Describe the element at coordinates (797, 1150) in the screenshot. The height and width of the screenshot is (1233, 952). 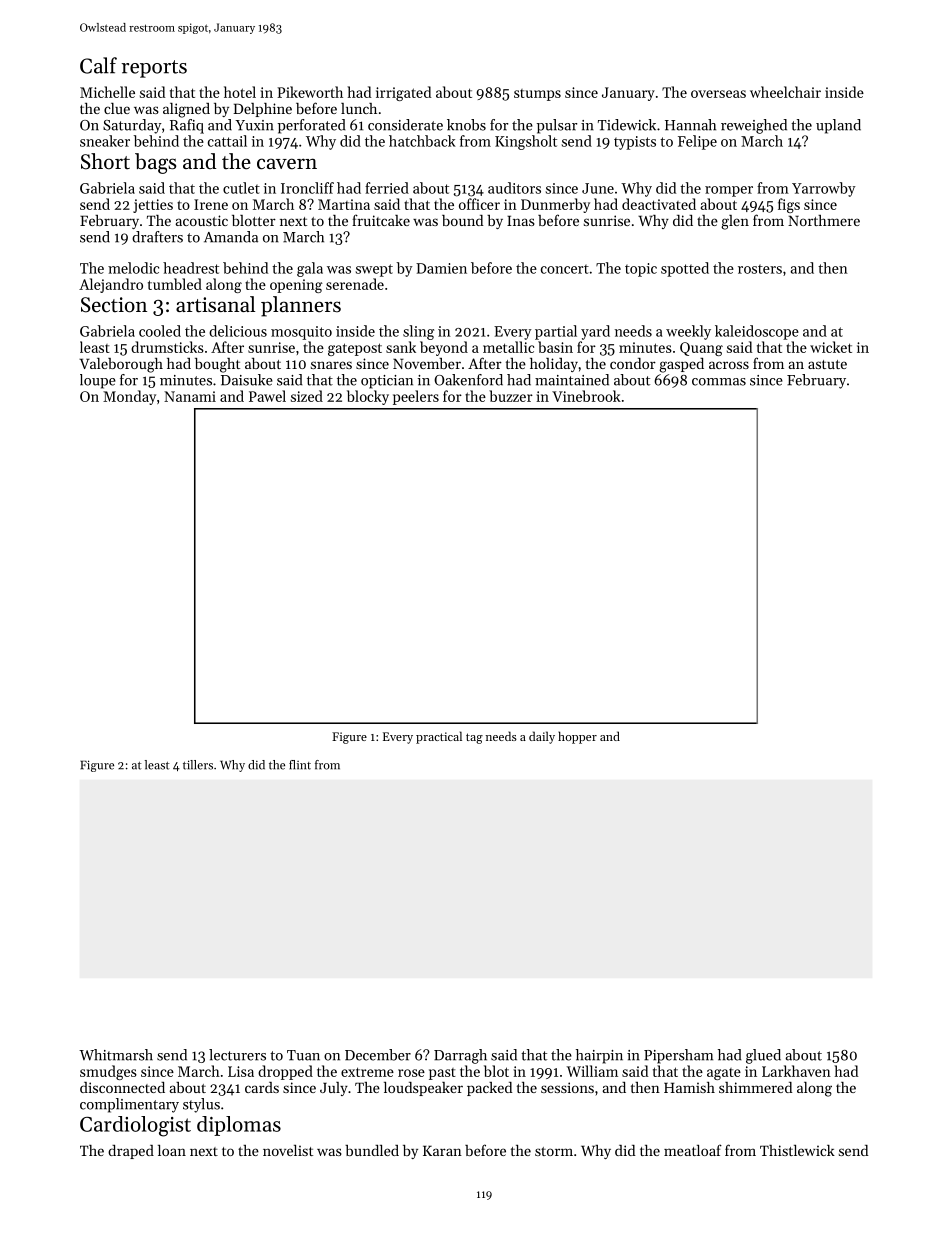
I see `Thistlewick` at that location.
